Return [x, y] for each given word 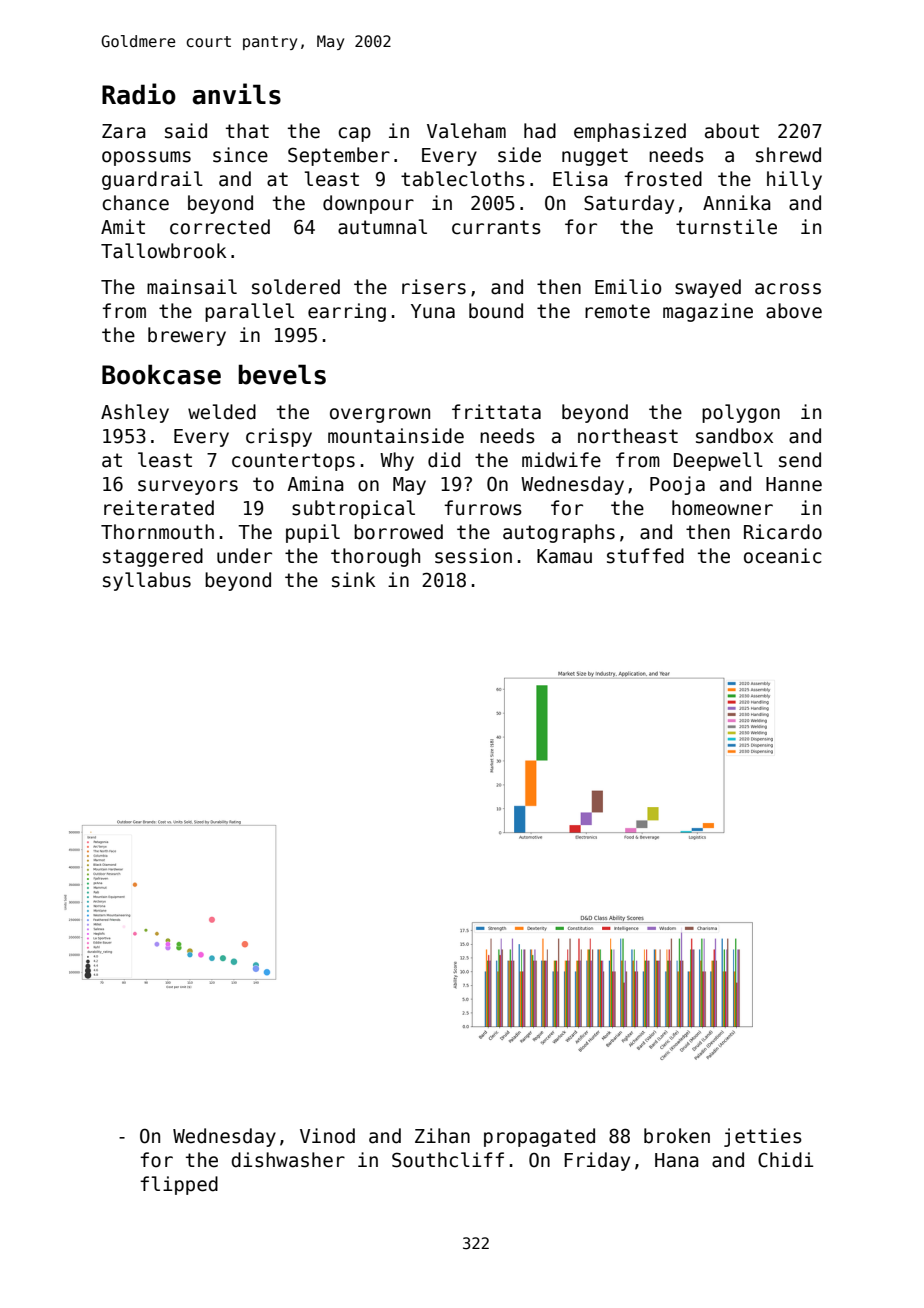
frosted [663, 179]
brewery [187, 336]
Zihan [442, 1136]
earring [347, 312]
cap [354, 134]
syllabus [147, 581]
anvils [236, 94]
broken [677, 1136]
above [794, 311]
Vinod [327, 1136]
